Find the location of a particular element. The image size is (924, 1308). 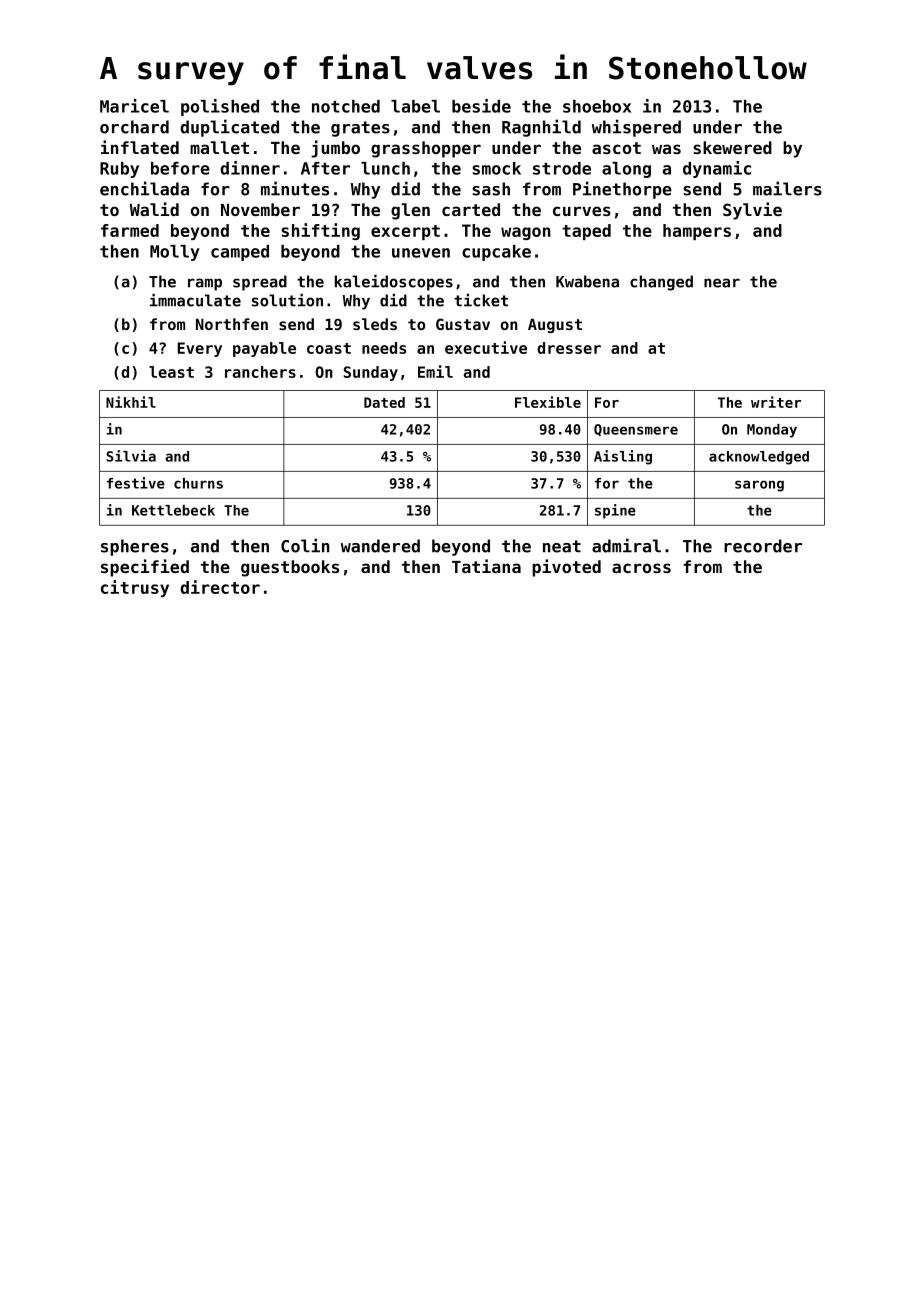

Sylvie is located at coordinates (752, 211).
